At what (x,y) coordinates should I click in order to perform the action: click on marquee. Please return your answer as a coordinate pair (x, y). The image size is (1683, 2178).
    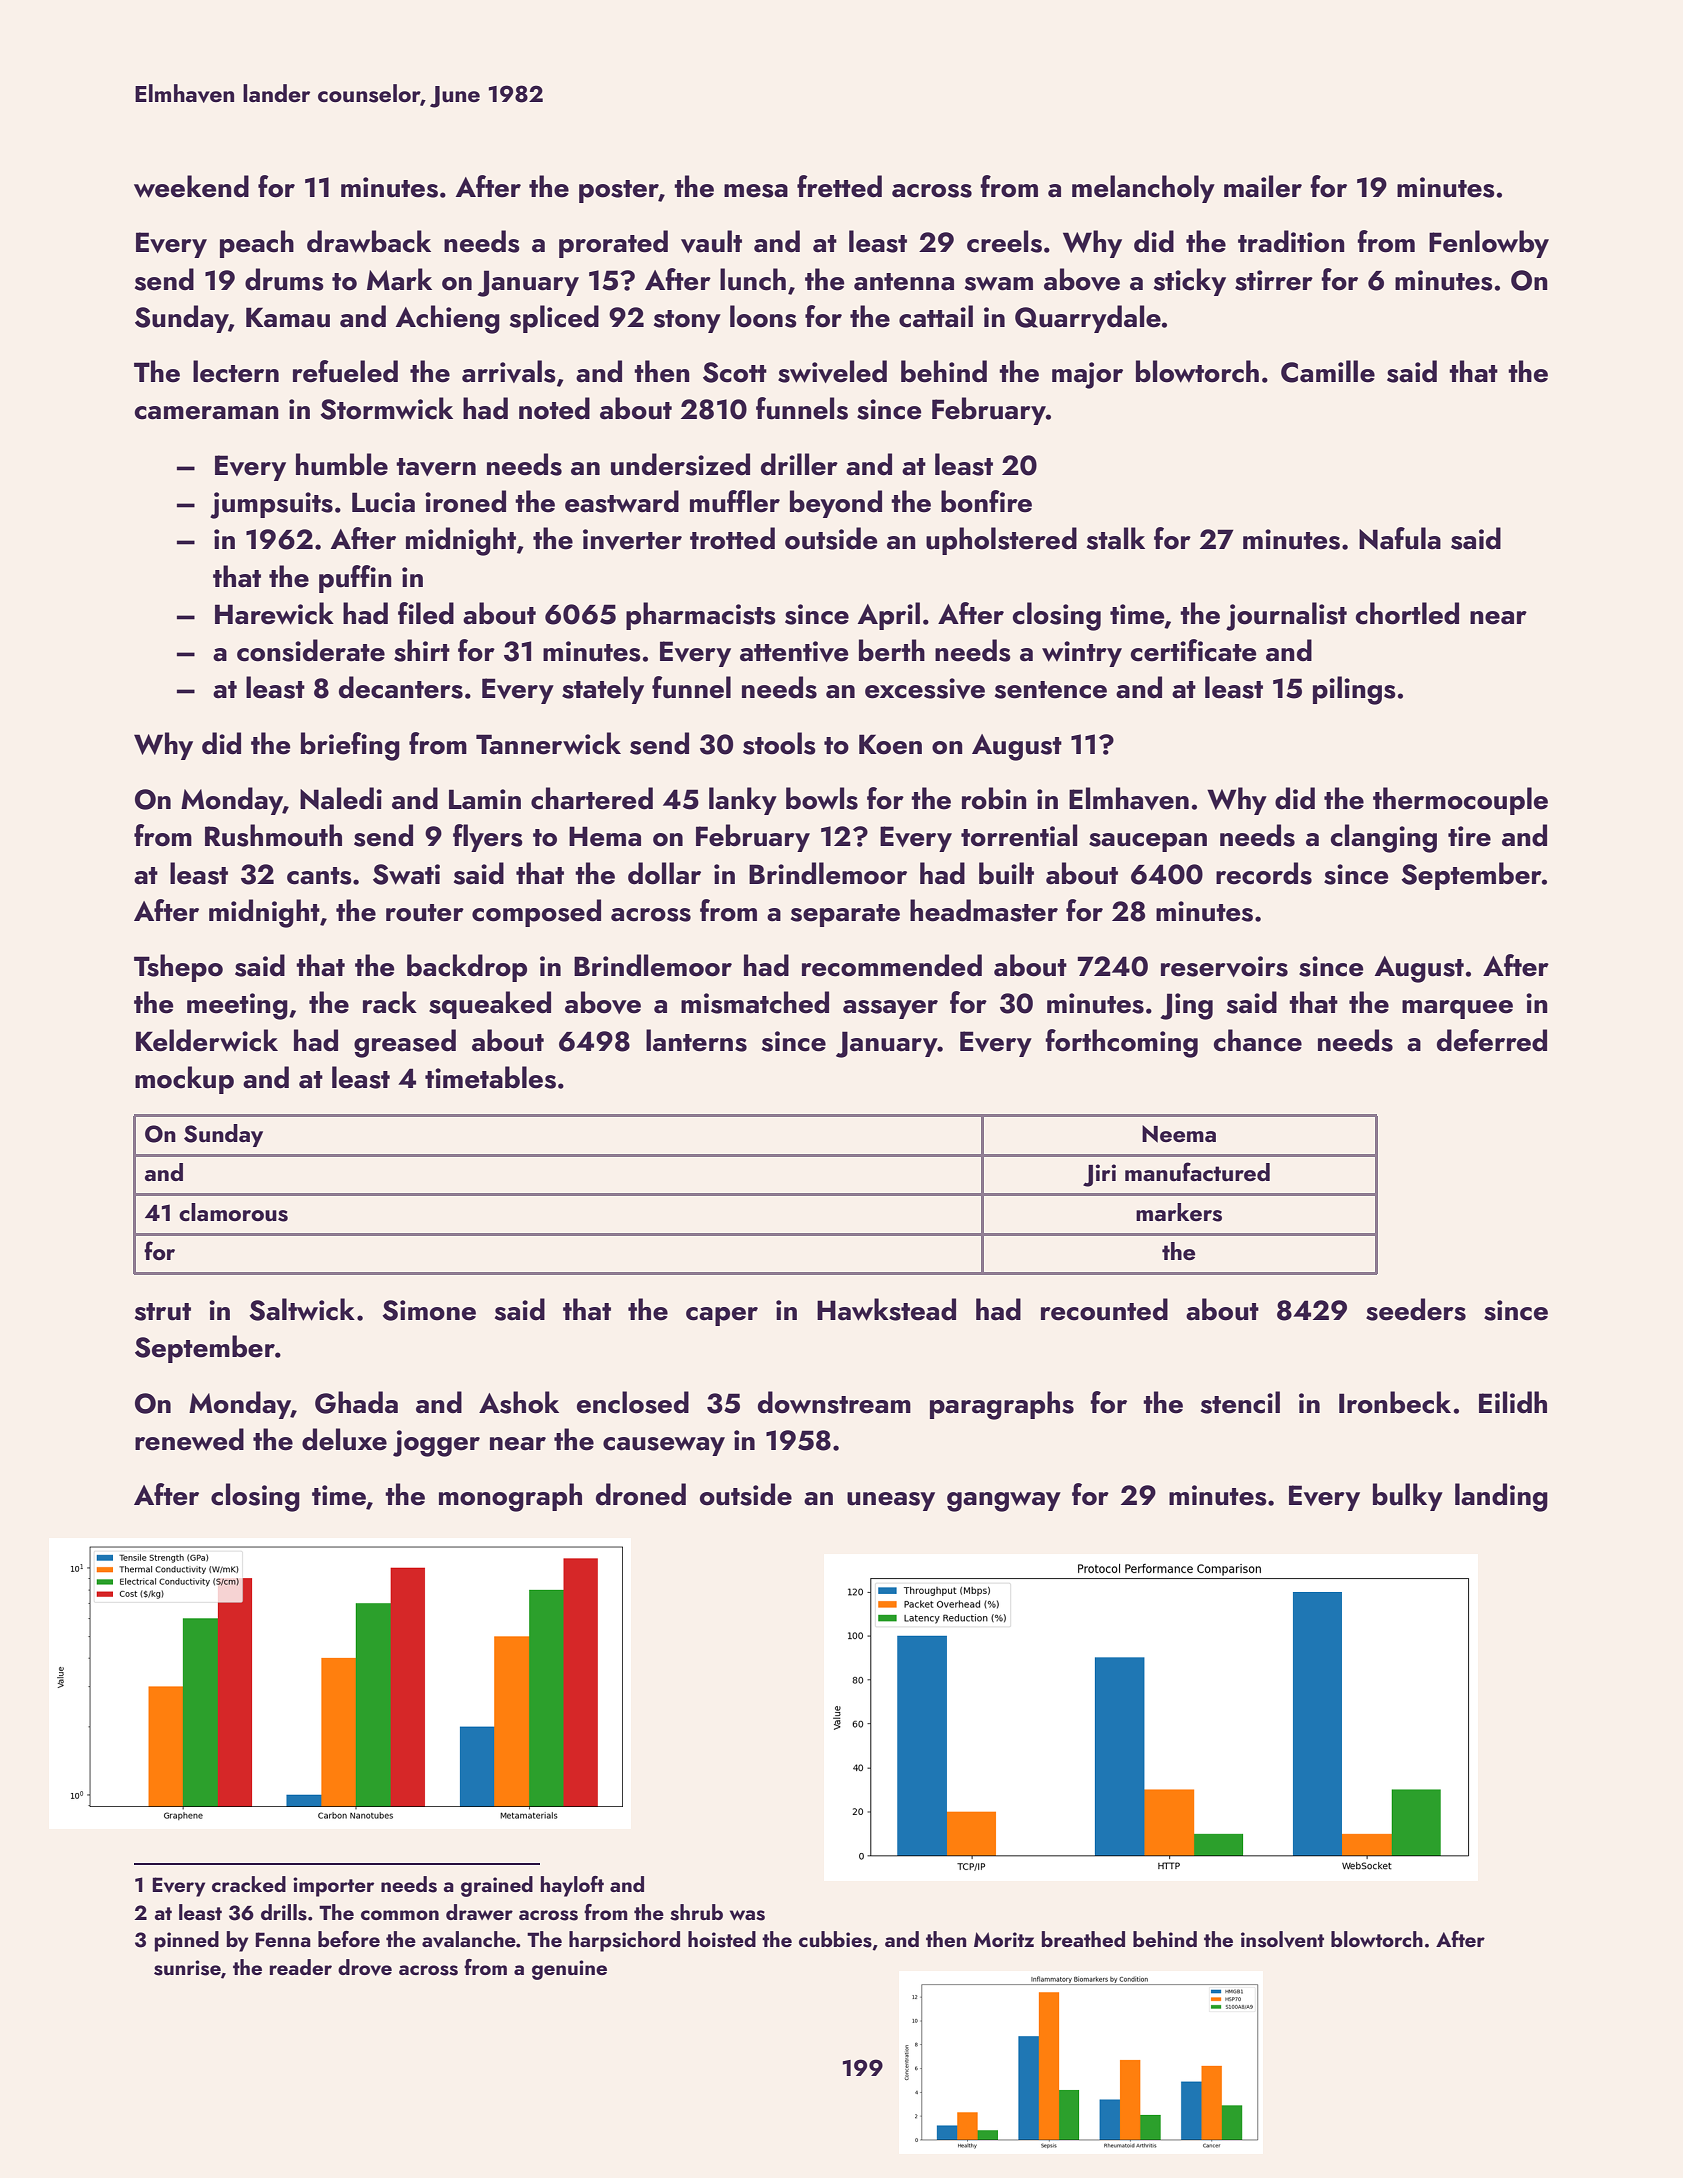
    Looking at the image, I should click on (1457, 1009).
